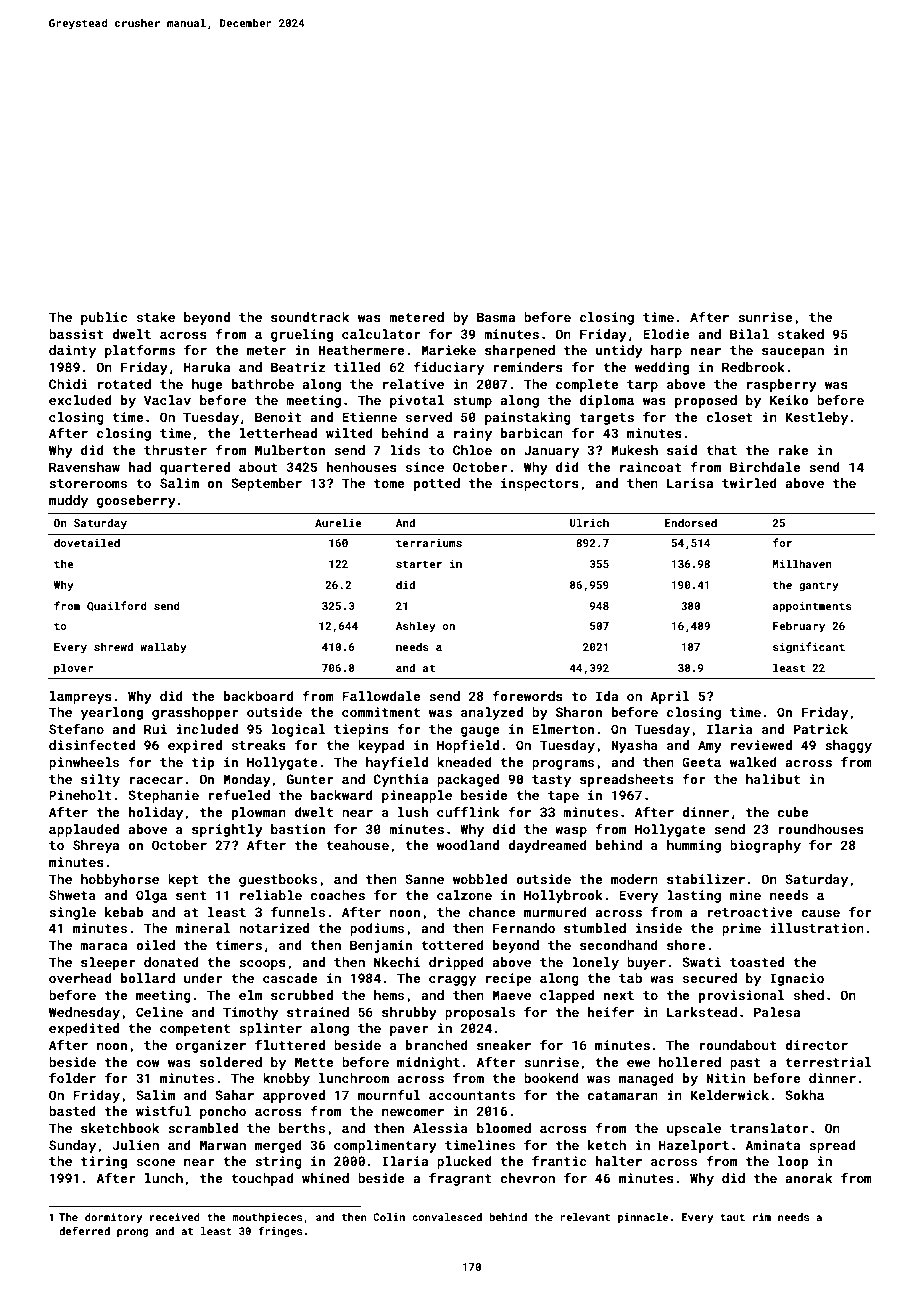 The height and width of the screenshot is (1308, 924). Describe the element at coordinates (447, 1217) in the screenshot. I see `convalesced` at that location.
